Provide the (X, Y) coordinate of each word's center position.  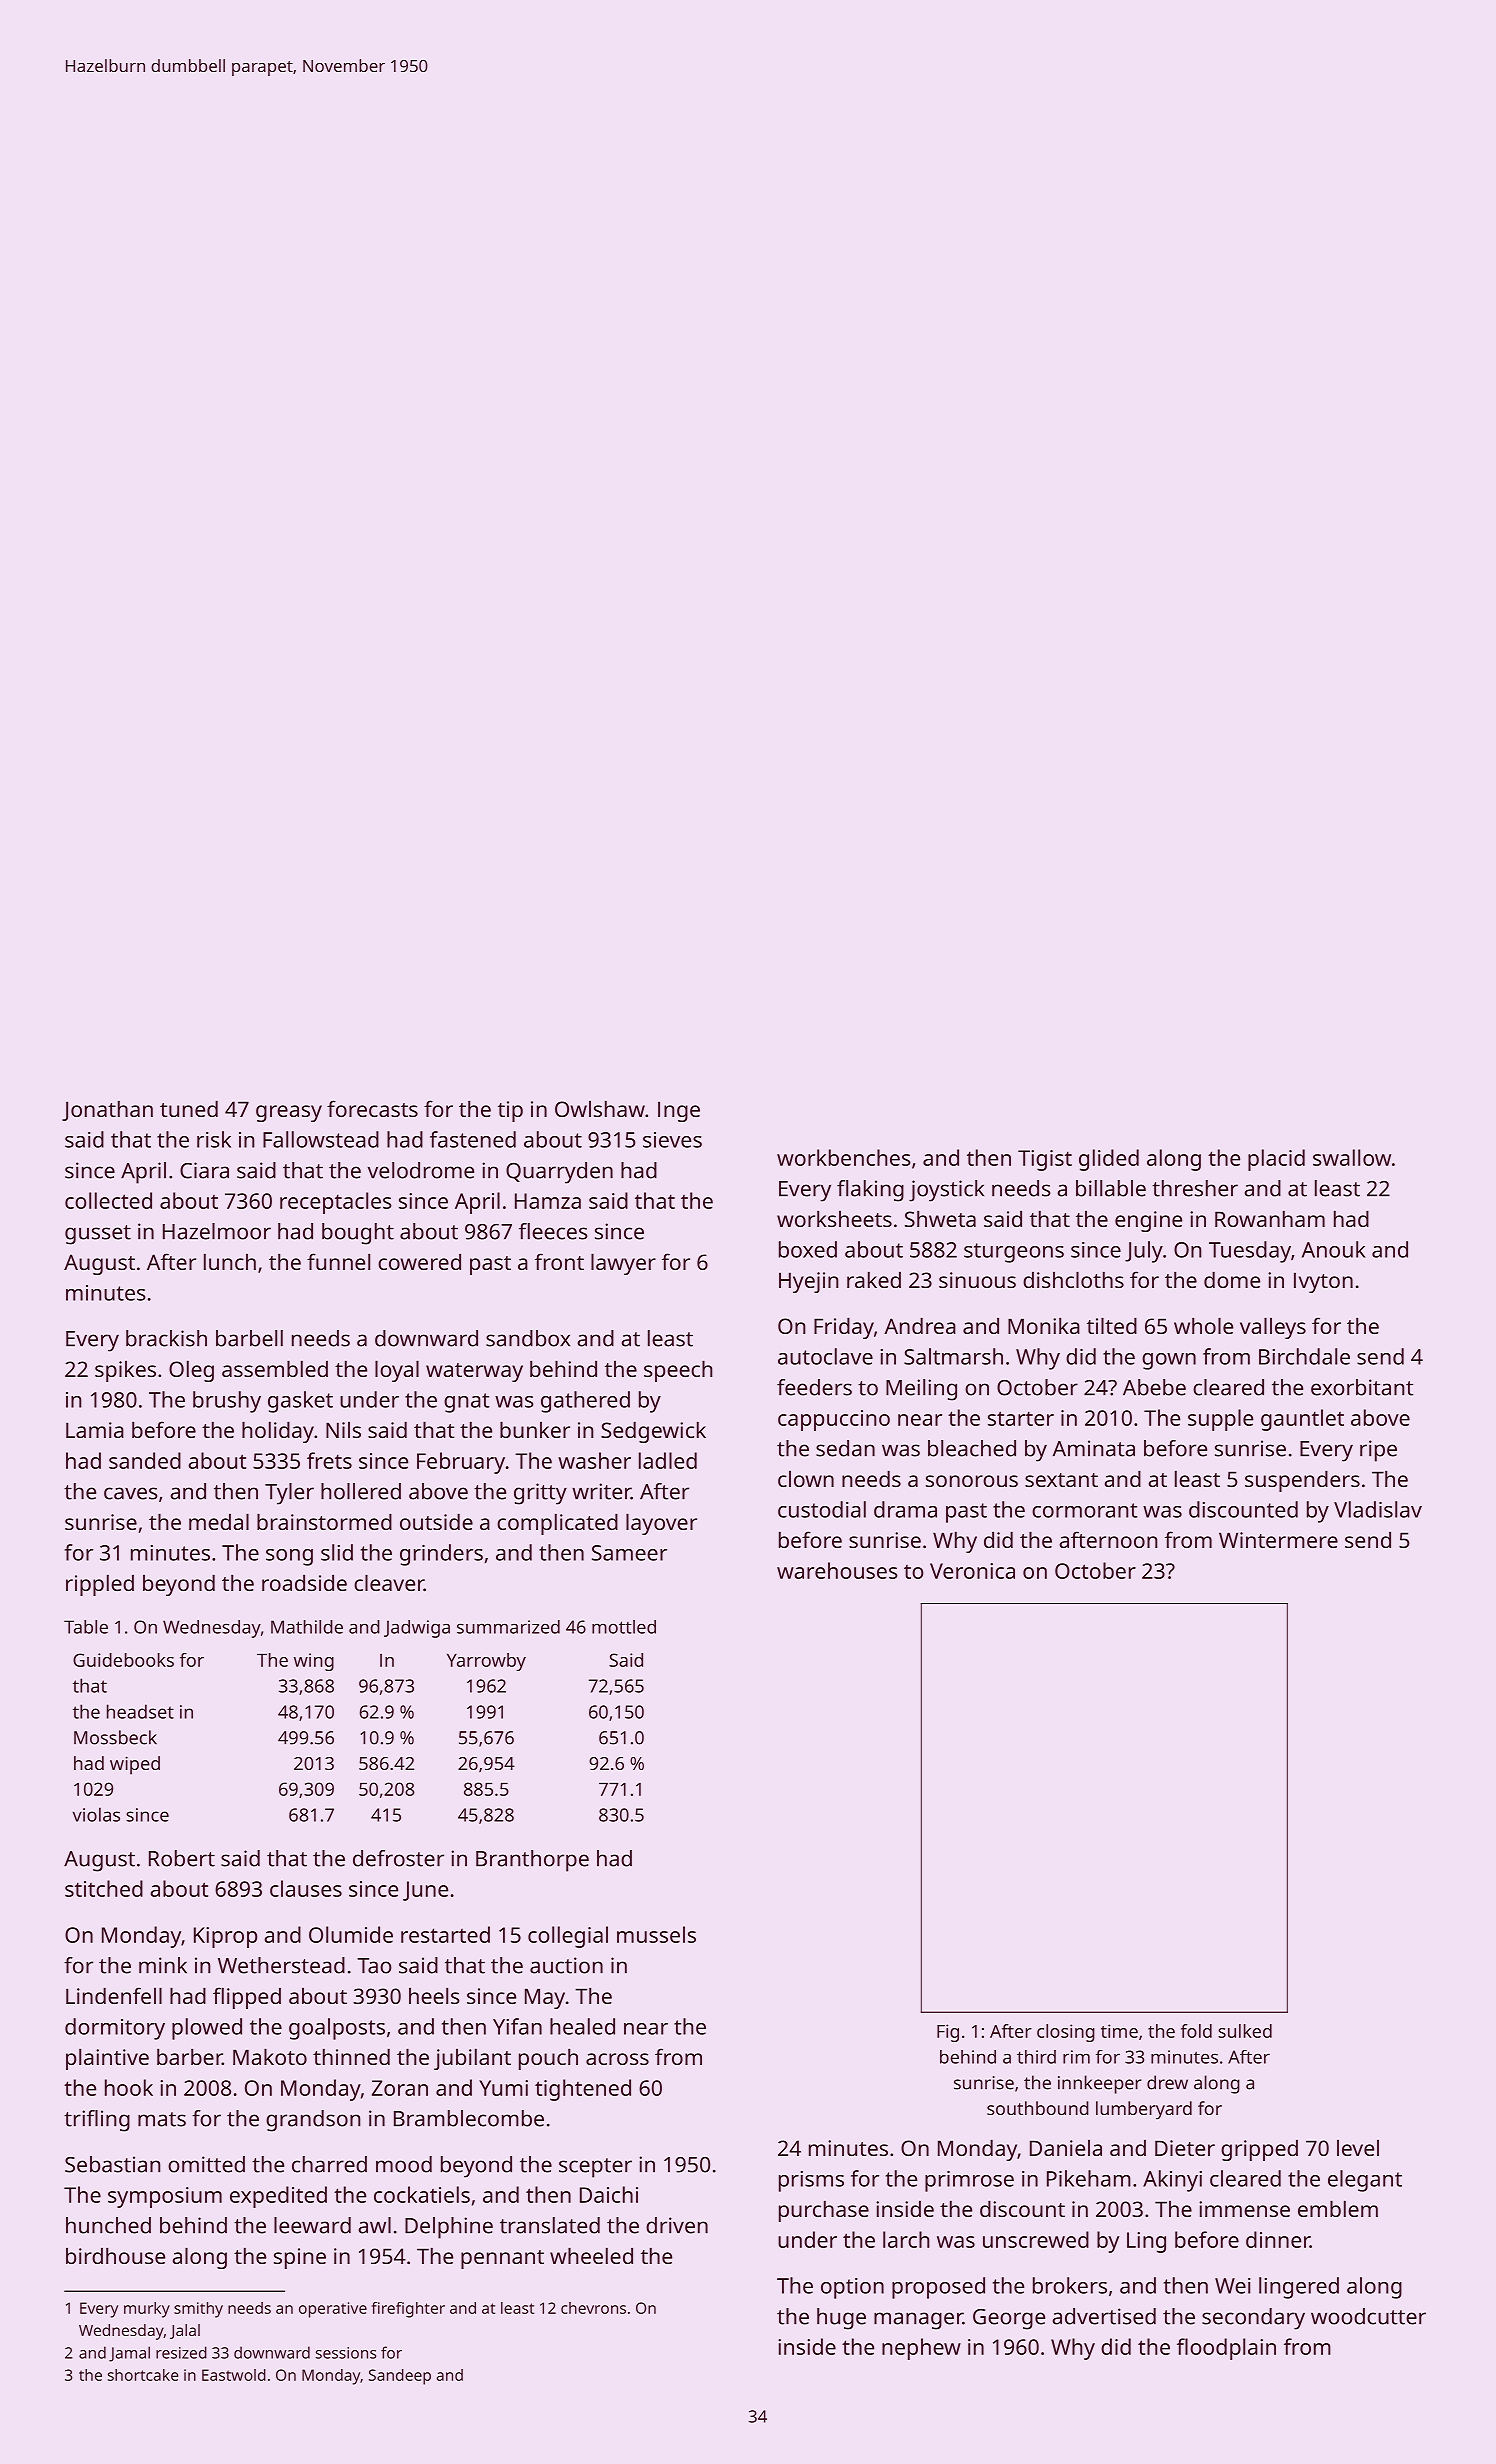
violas (96, 1814)
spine (300, 2258)
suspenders (1302, 1481)
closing (1066, 2033)
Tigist (1045, 1160)
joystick (946, 1191)
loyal (397, 1371)
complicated (557, 1524)
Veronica (972, 1571)
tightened (583, 2090)
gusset (98, 1235)
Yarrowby (486, 1662)
